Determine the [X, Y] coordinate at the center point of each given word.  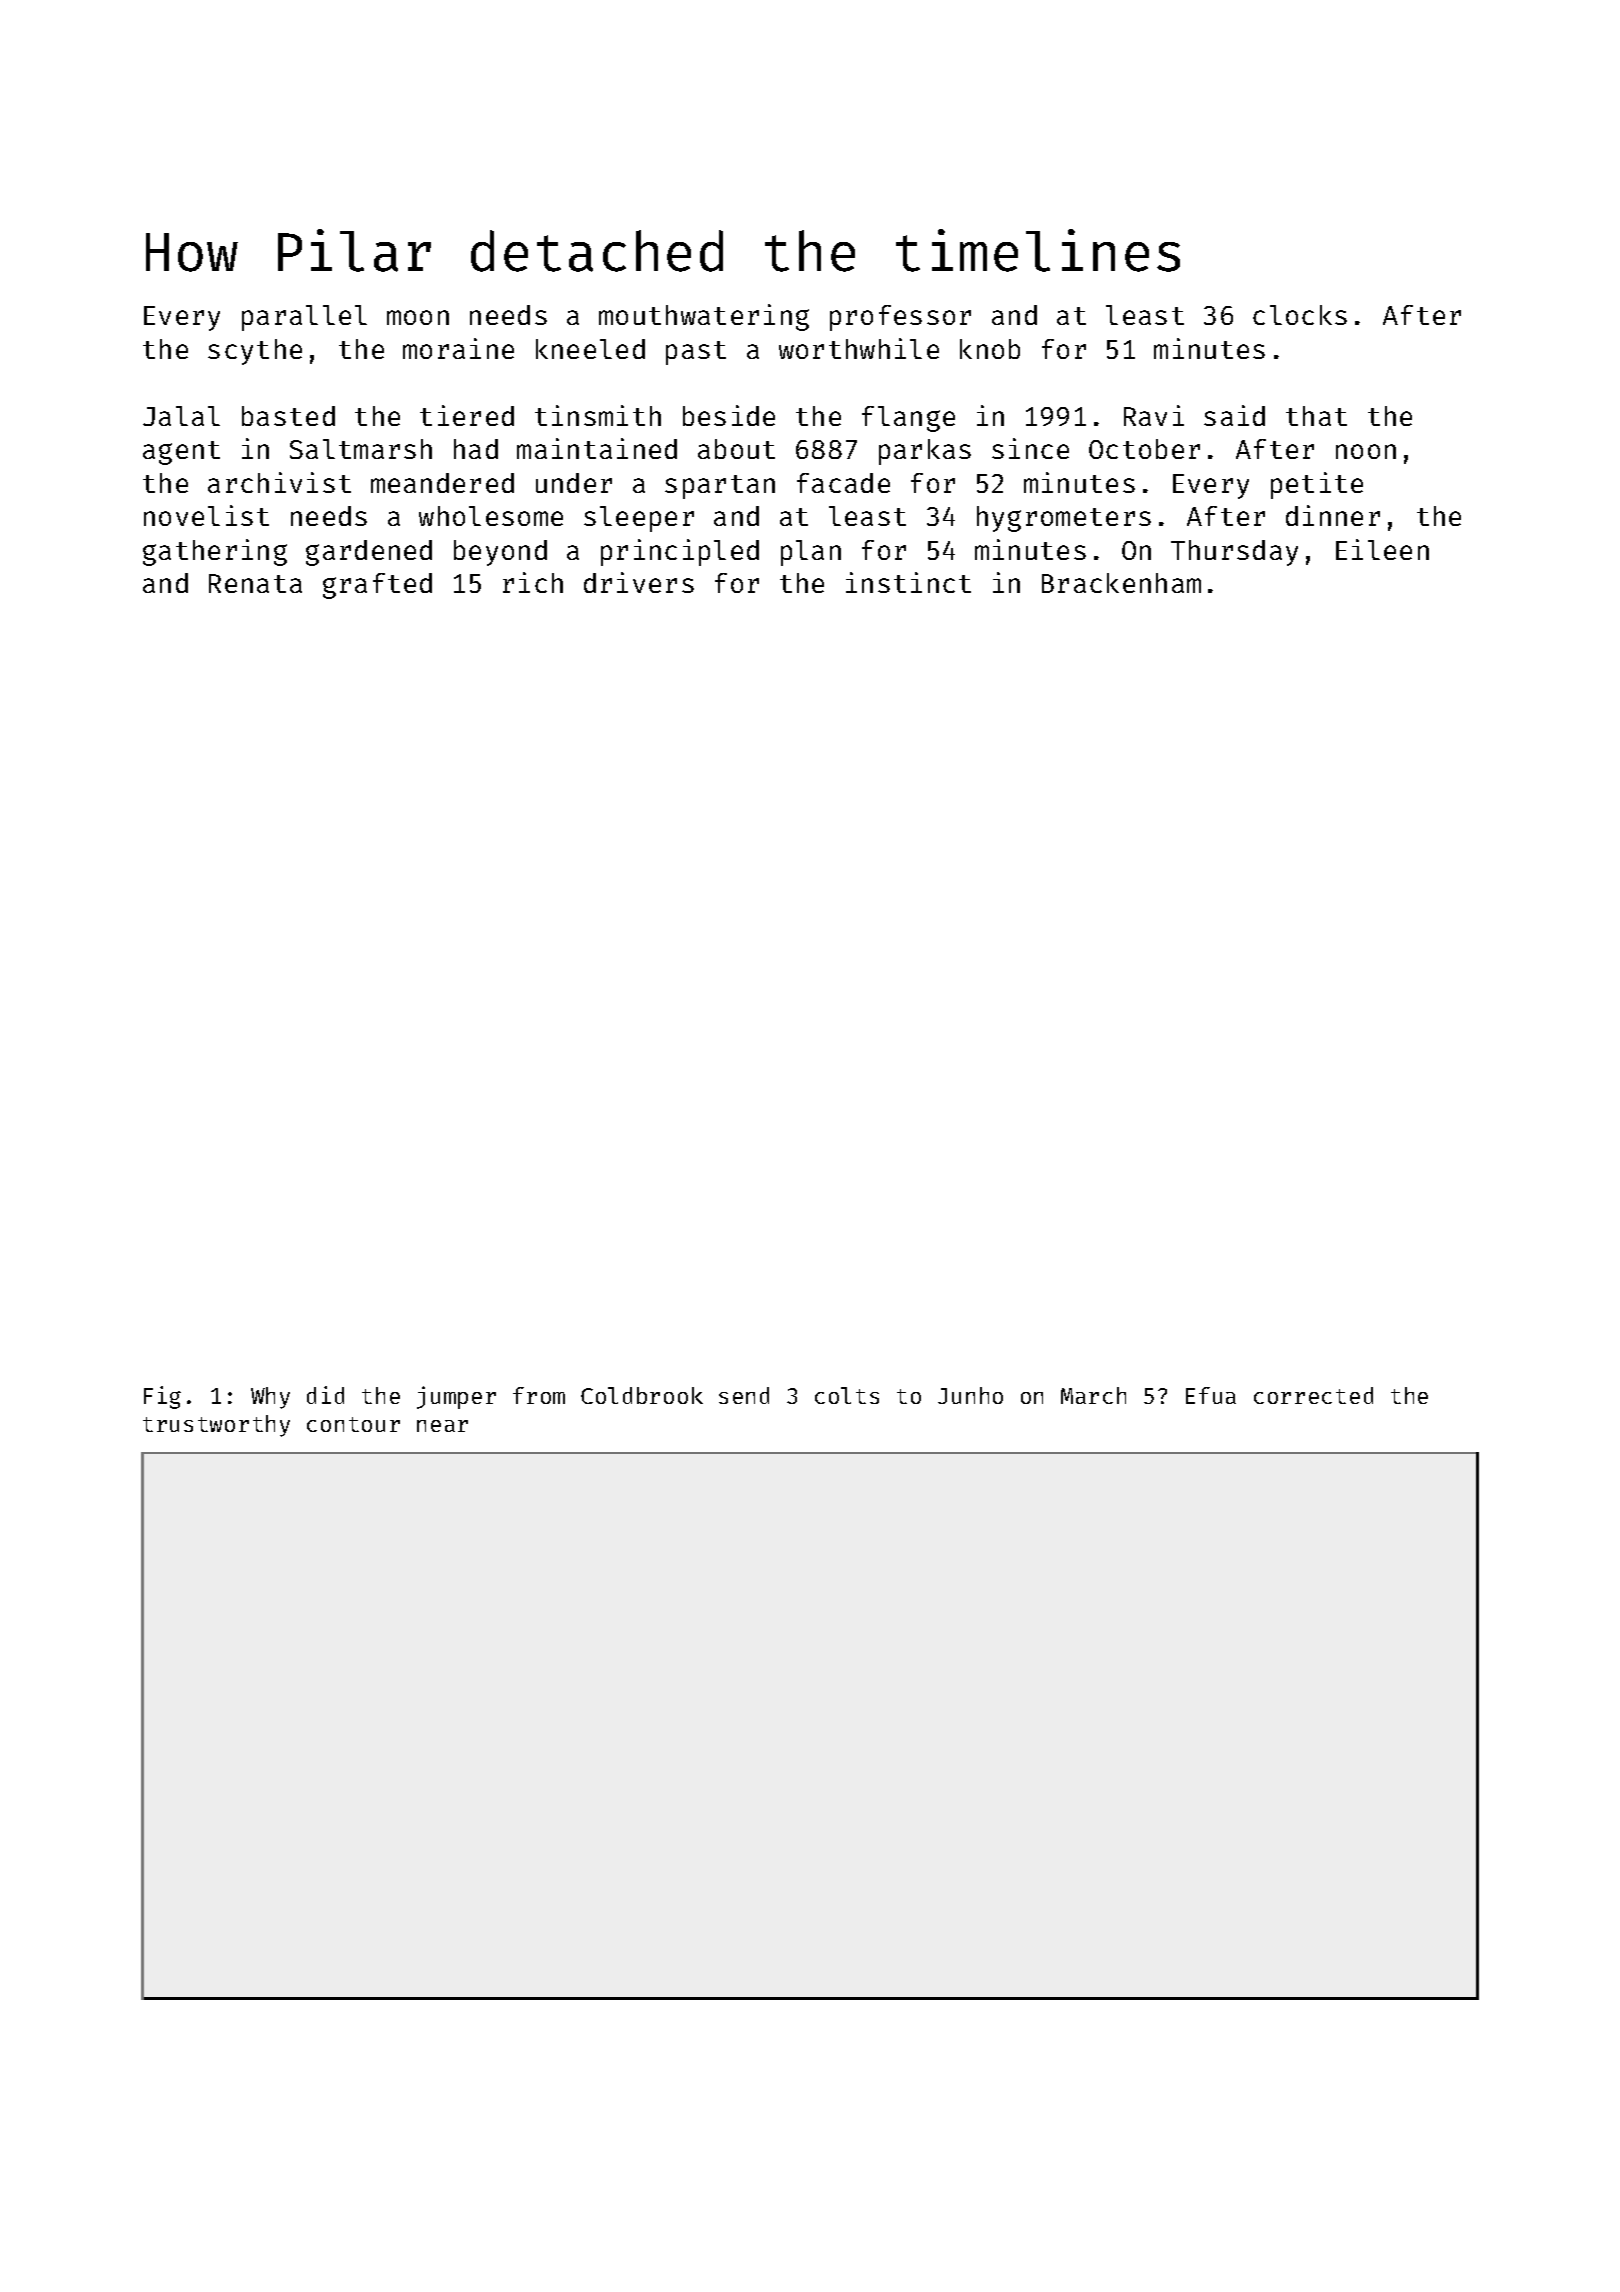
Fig [162, 1397]
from [539, 1395]
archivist [279, 482]
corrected [1313, 1395]
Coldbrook [642, 1395]
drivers [639, 582]
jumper [456, 1397]
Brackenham [1121, 583]
